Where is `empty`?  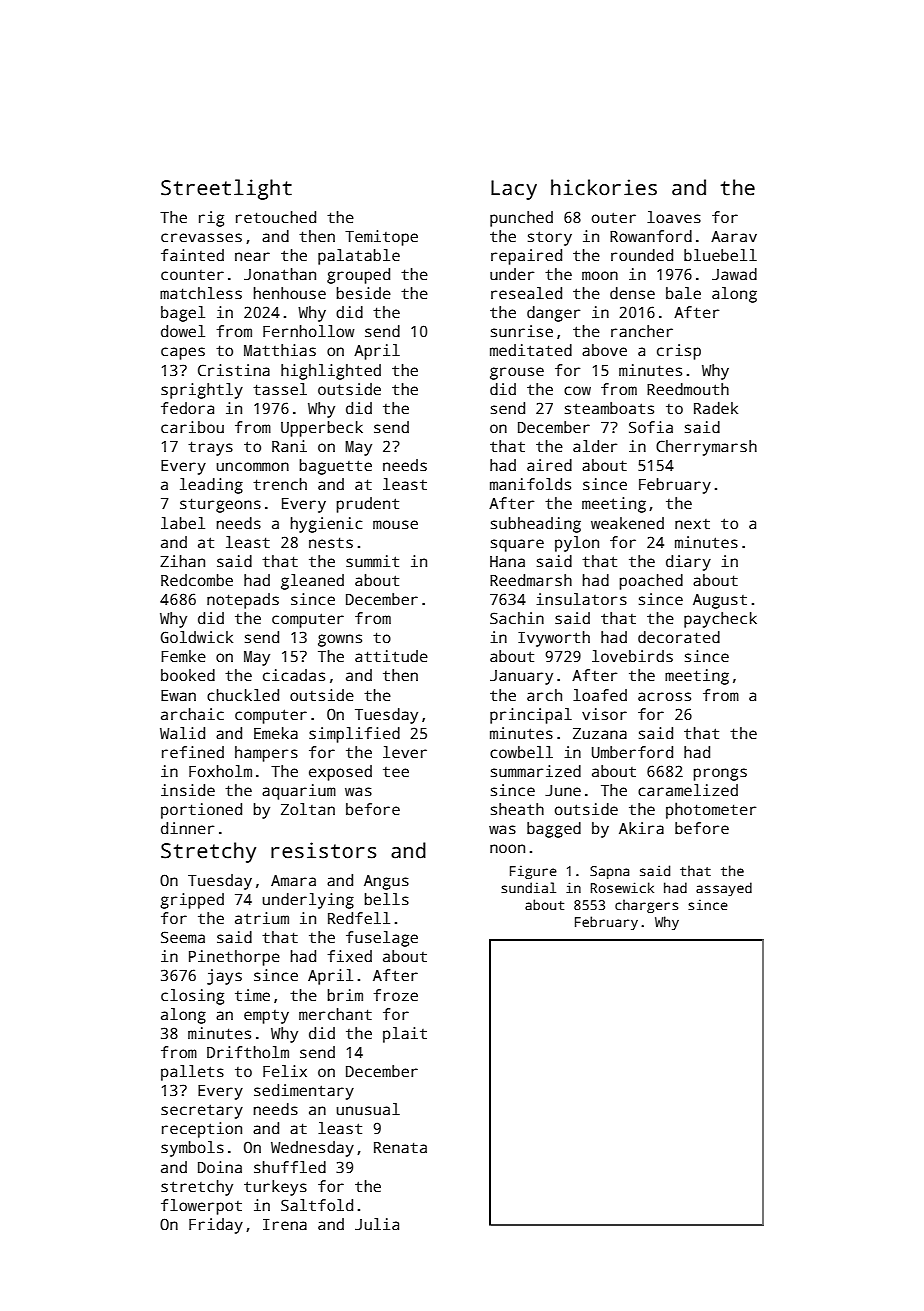 empty is located at coordinates (266, 1017).
